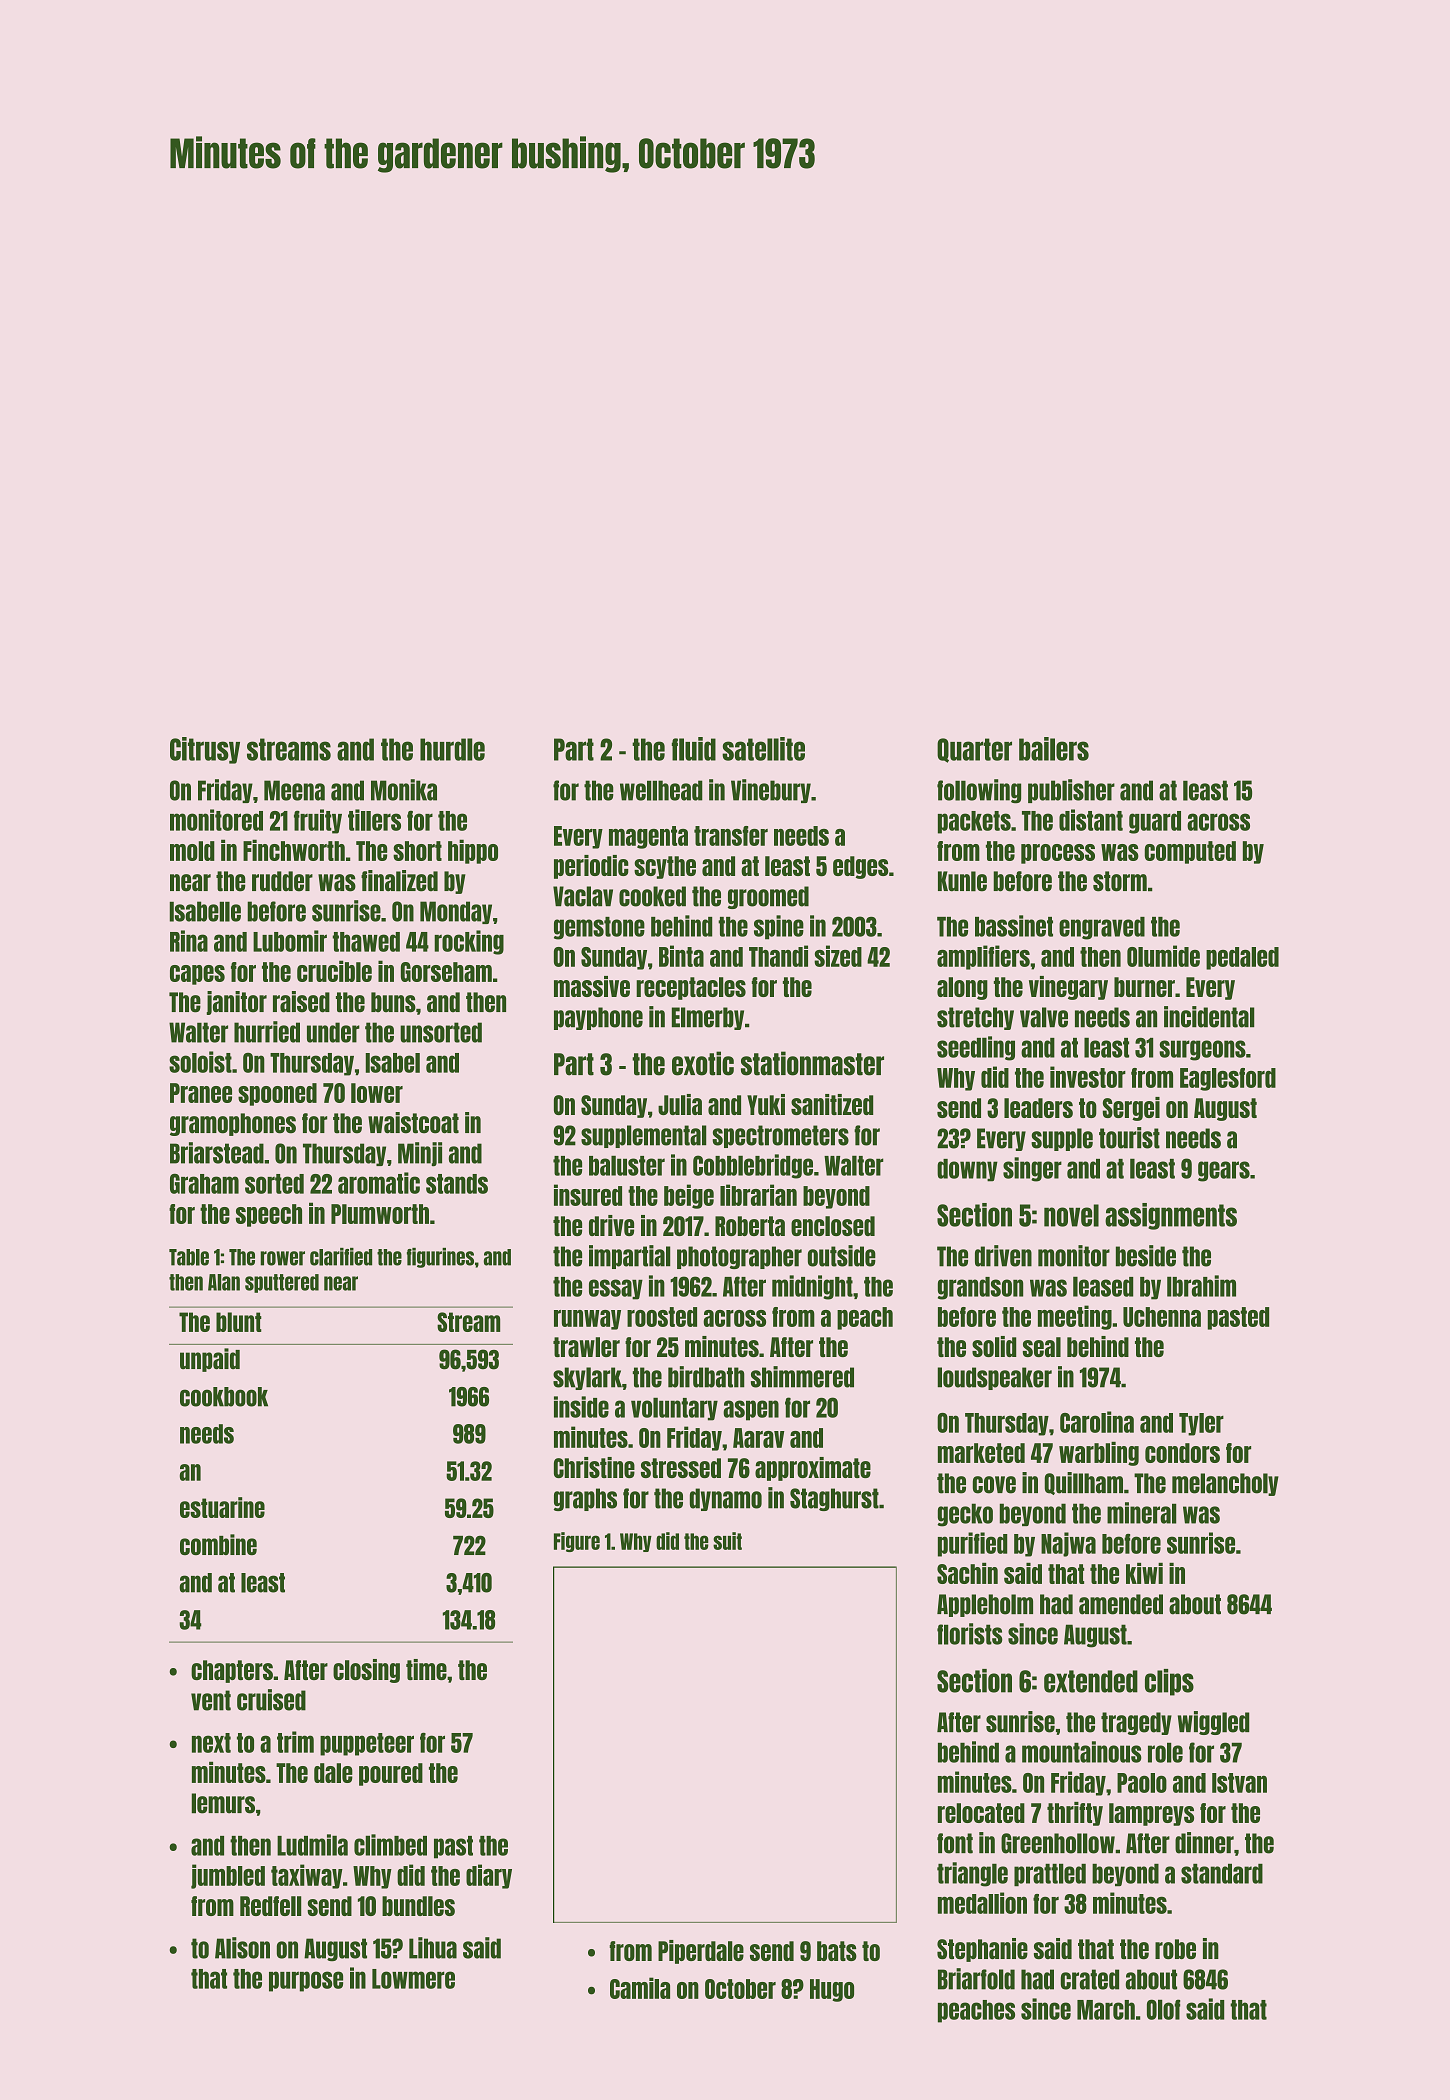 The width and height of the screenshot is (1450, 2100). What do you see at coordinates (1054, 749) in the screenshot?
I see `bailers` at bounding box center [1054, 749].
